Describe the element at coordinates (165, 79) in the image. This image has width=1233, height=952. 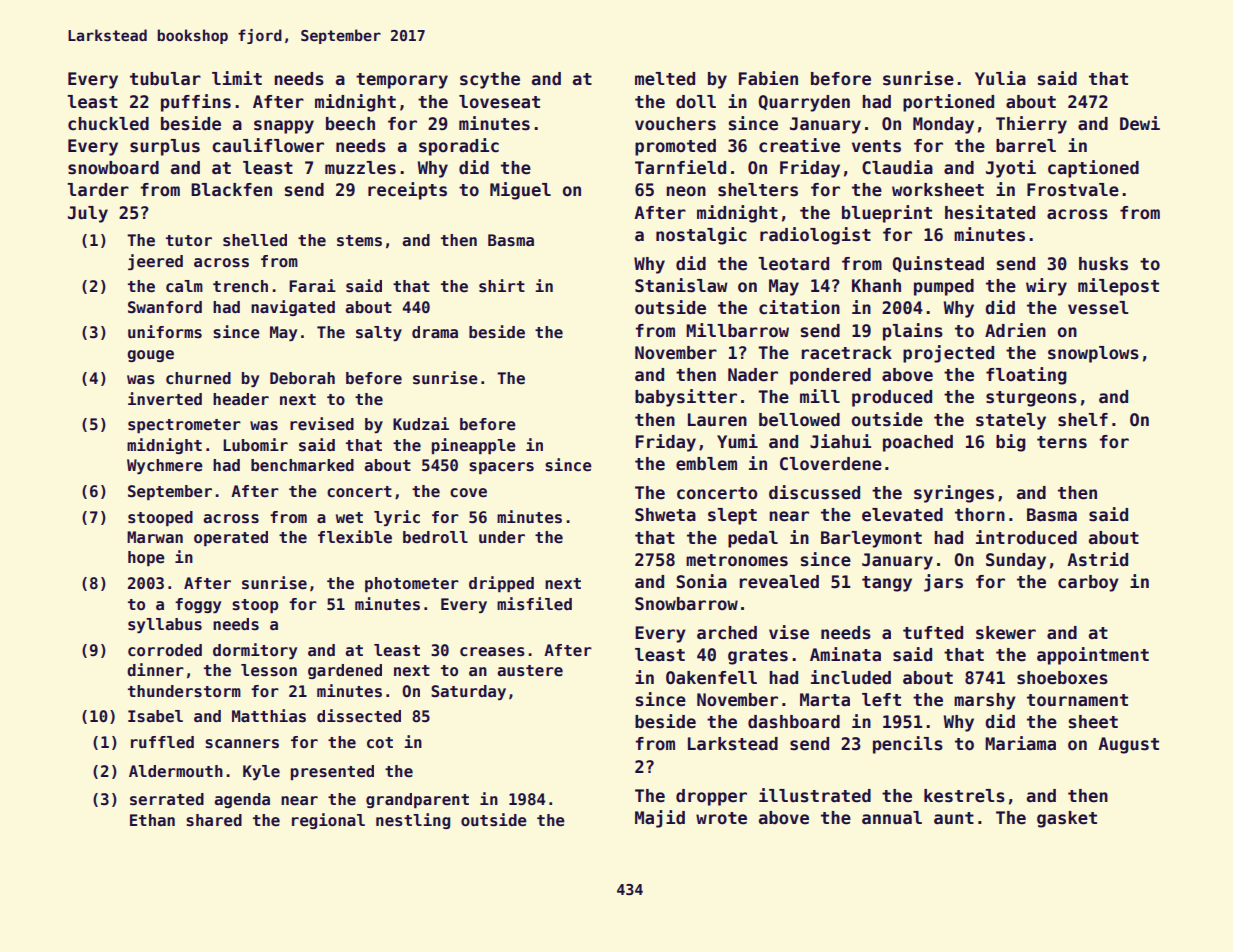
I see `tubular` at that location.
